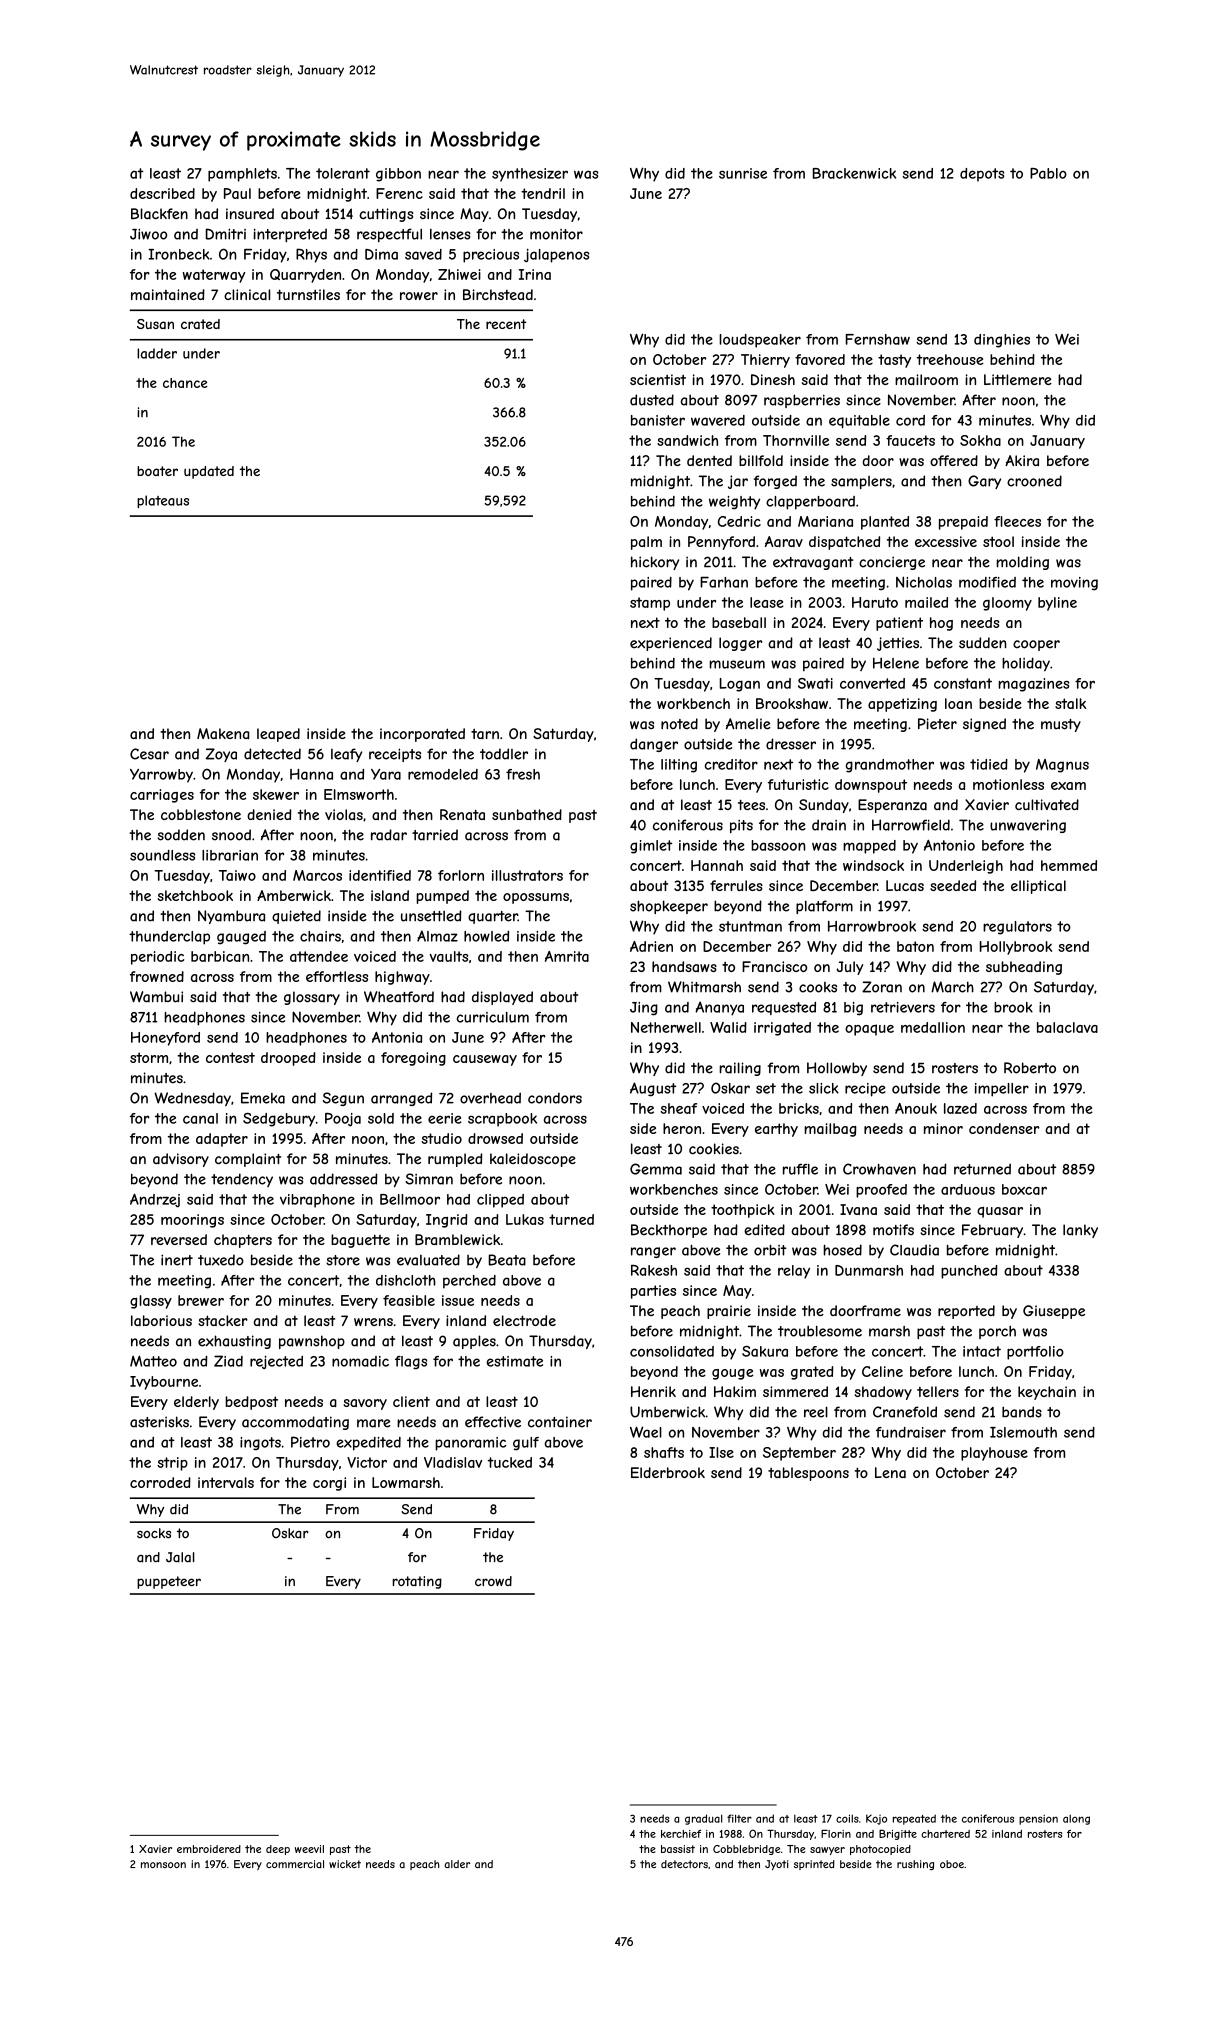 The image size is (1229, 2024). I want to click on hickory, so click(655, 563).
